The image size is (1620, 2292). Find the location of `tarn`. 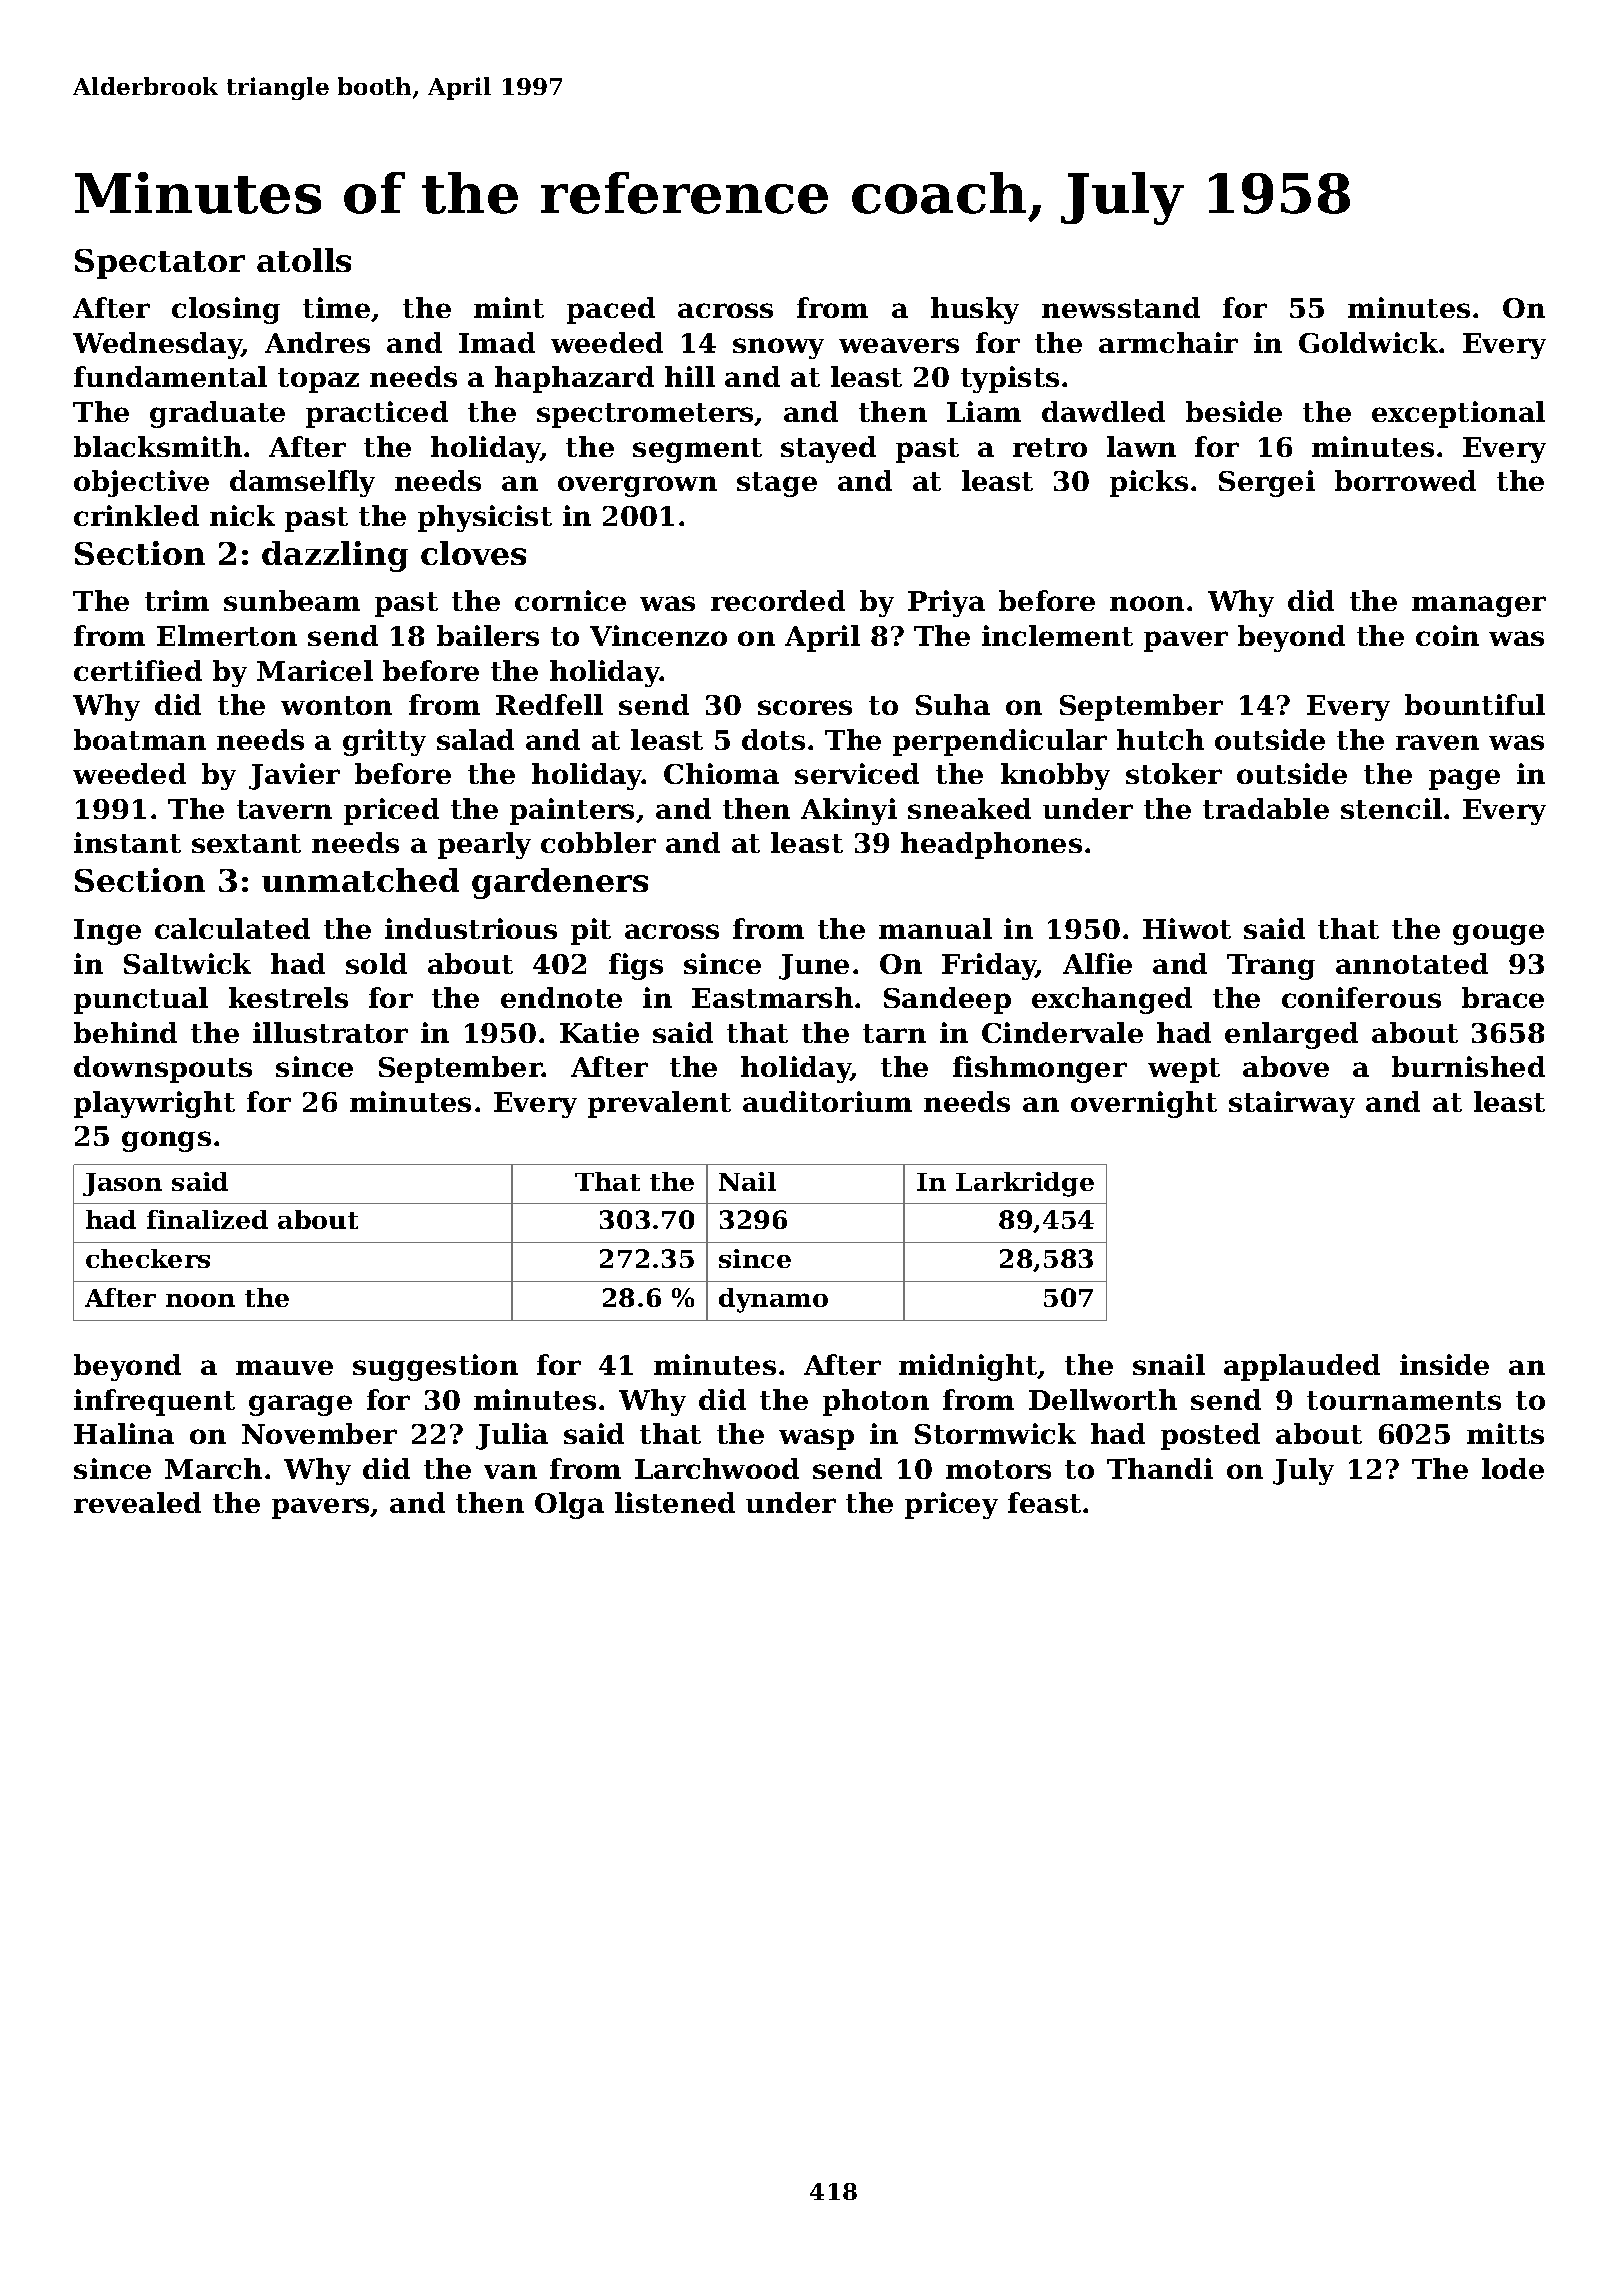

tarn is located at coordinates (894, 1033).
